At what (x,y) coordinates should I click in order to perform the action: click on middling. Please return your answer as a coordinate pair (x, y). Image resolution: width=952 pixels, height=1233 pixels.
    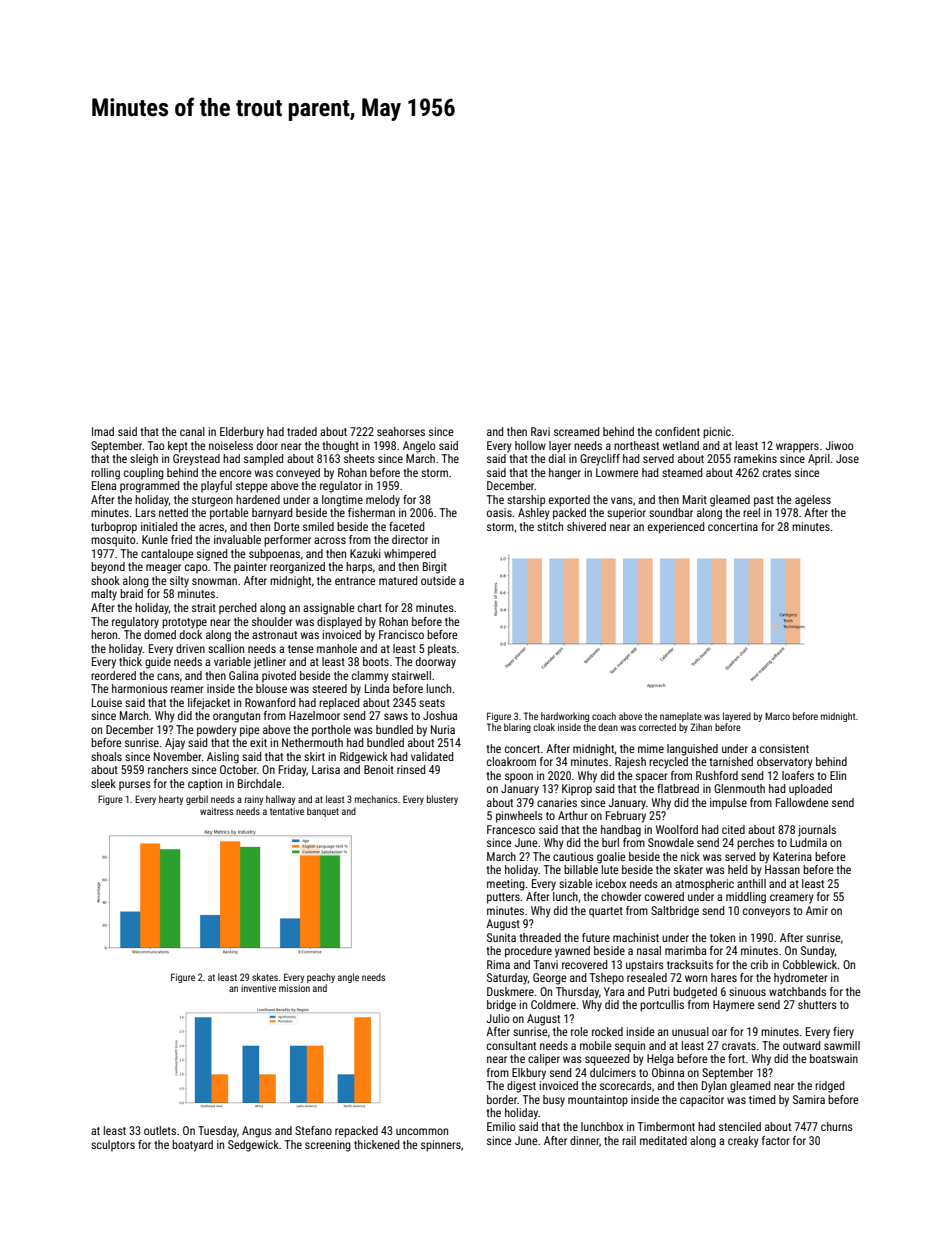
    Looking at the image, I should click on (746, 898).
